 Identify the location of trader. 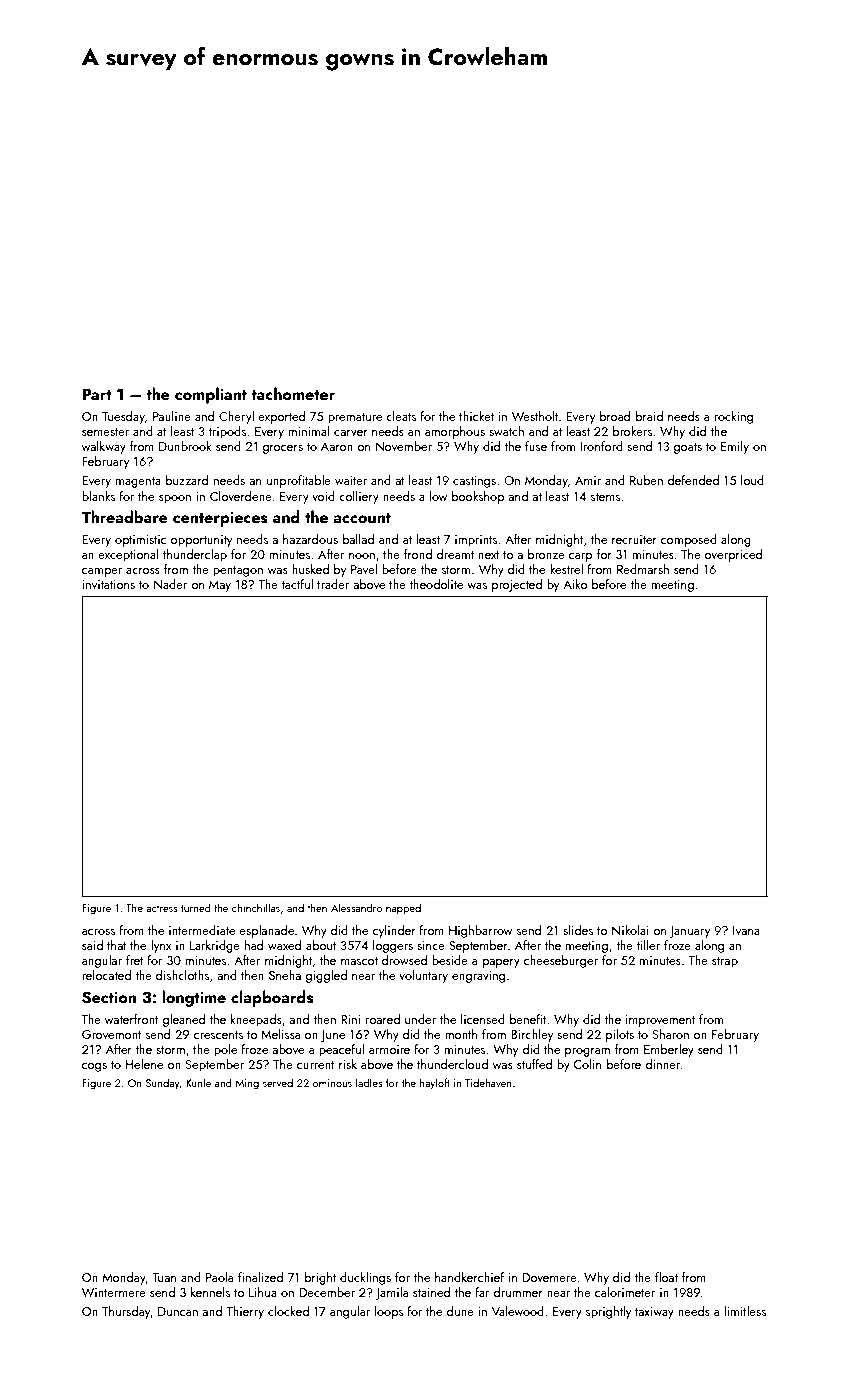
(333, 584).
